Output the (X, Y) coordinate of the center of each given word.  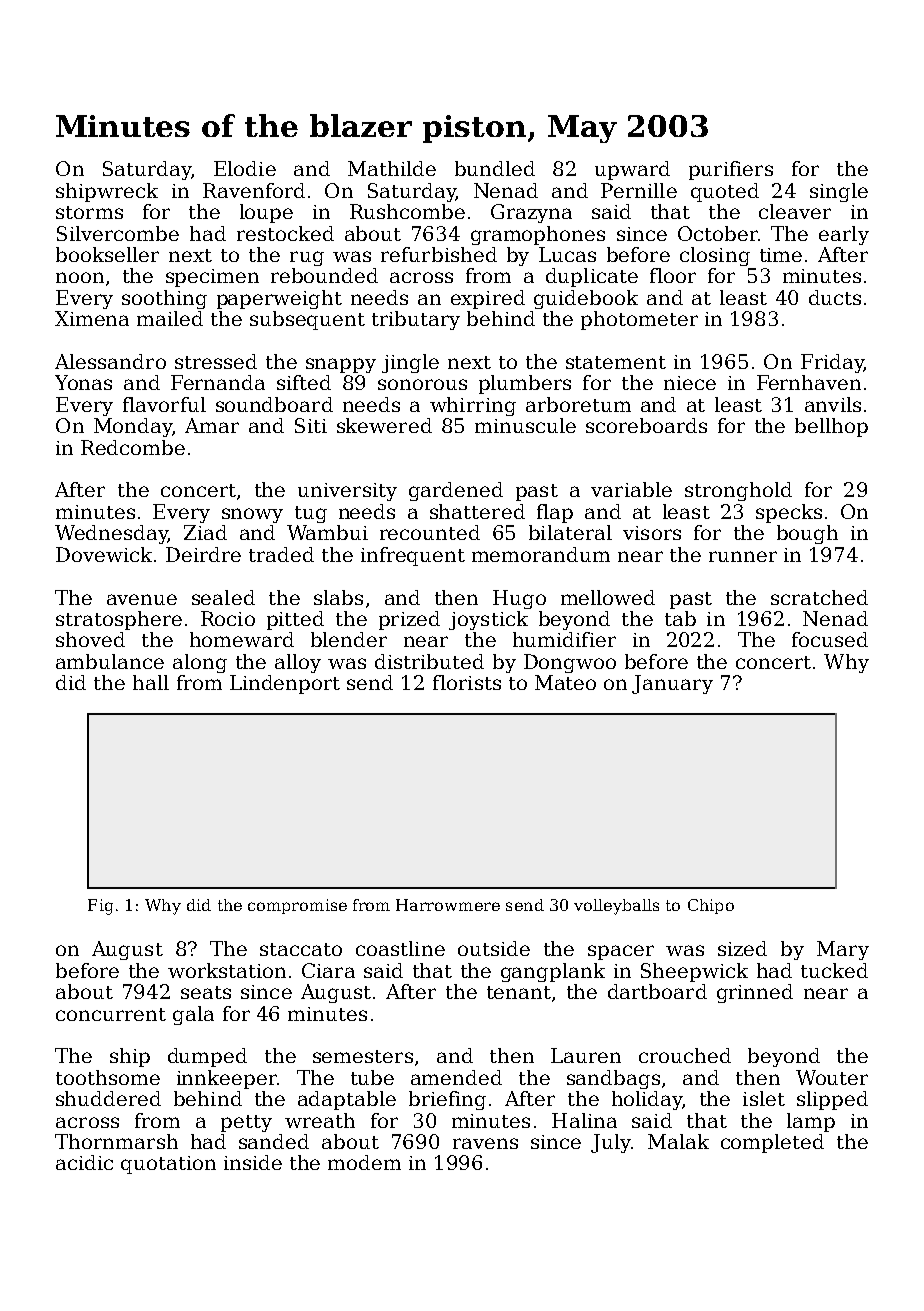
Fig (100, 907)
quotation (168, 1165)
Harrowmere (448, 905)
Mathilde (392, 168)
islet (764, 1098)
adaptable (347, 1100)
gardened (456, 491)
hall (151, 682)
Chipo (711, 906)
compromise (297, 906)
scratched (819, 597)
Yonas (83, 382)
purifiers (731, 170)
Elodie (245, 168)
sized (742, 948)
